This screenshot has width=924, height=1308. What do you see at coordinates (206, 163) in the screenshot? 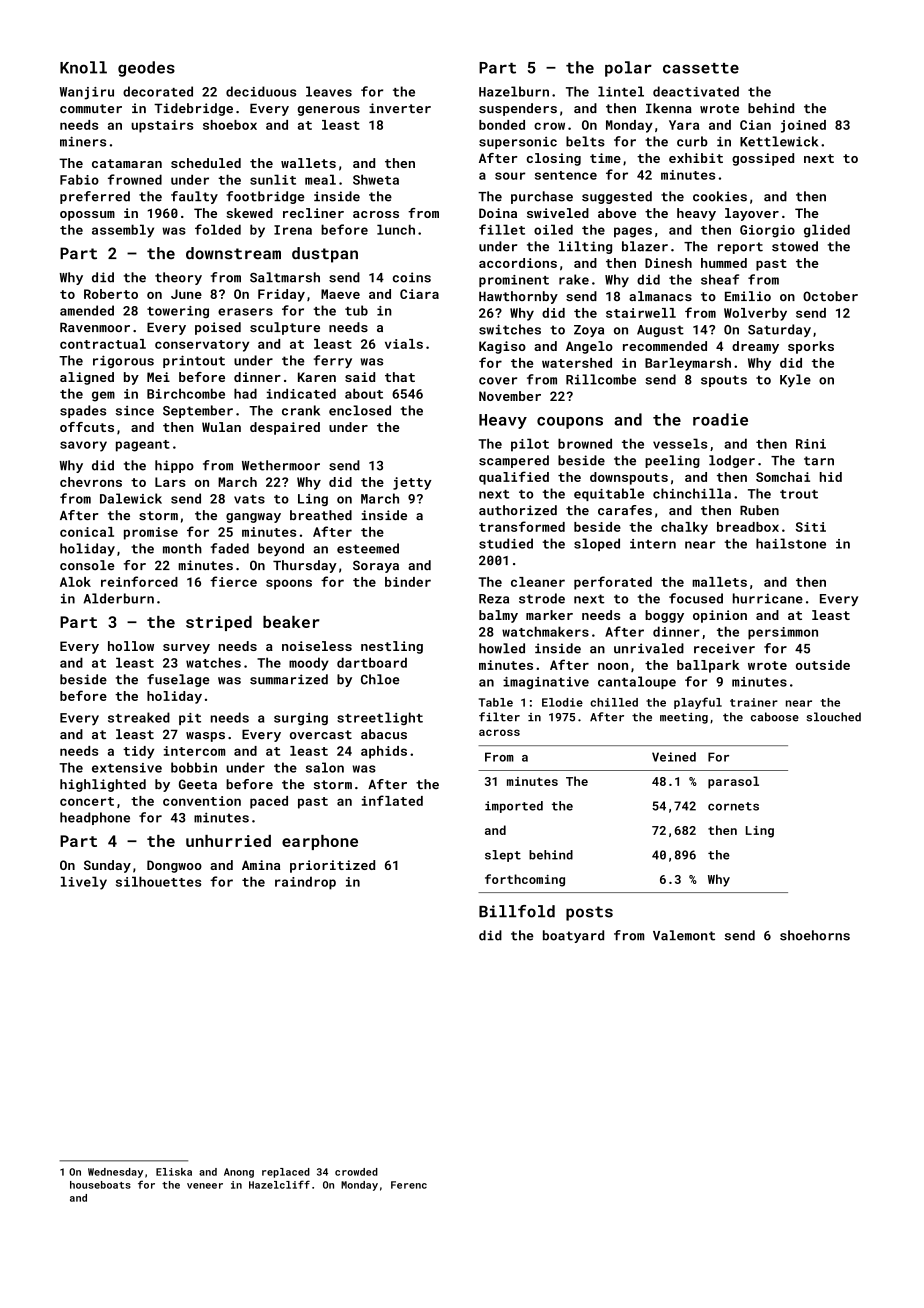
I see `scheduled` at bounding box center [206, 163].
